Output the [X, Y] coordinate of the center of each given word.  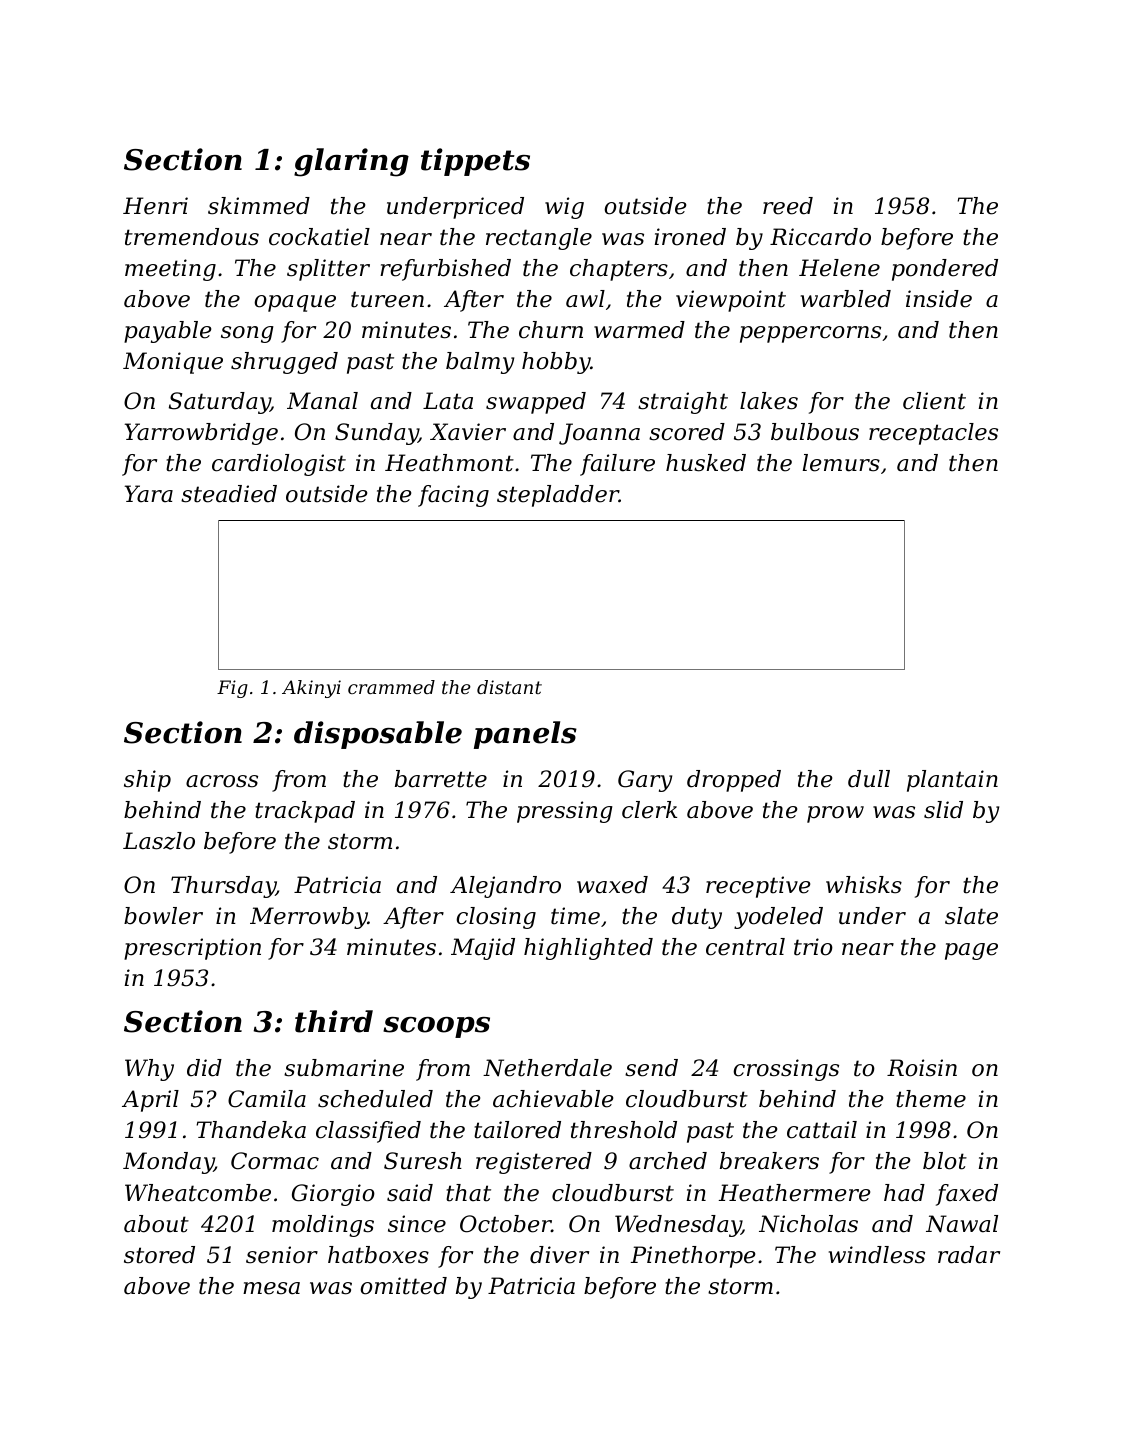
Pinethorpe [693, 1257]
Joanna [599, 434]
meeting [170, 270]
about [156, 1224]
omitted [403, 1286]
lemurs [841, 463]
